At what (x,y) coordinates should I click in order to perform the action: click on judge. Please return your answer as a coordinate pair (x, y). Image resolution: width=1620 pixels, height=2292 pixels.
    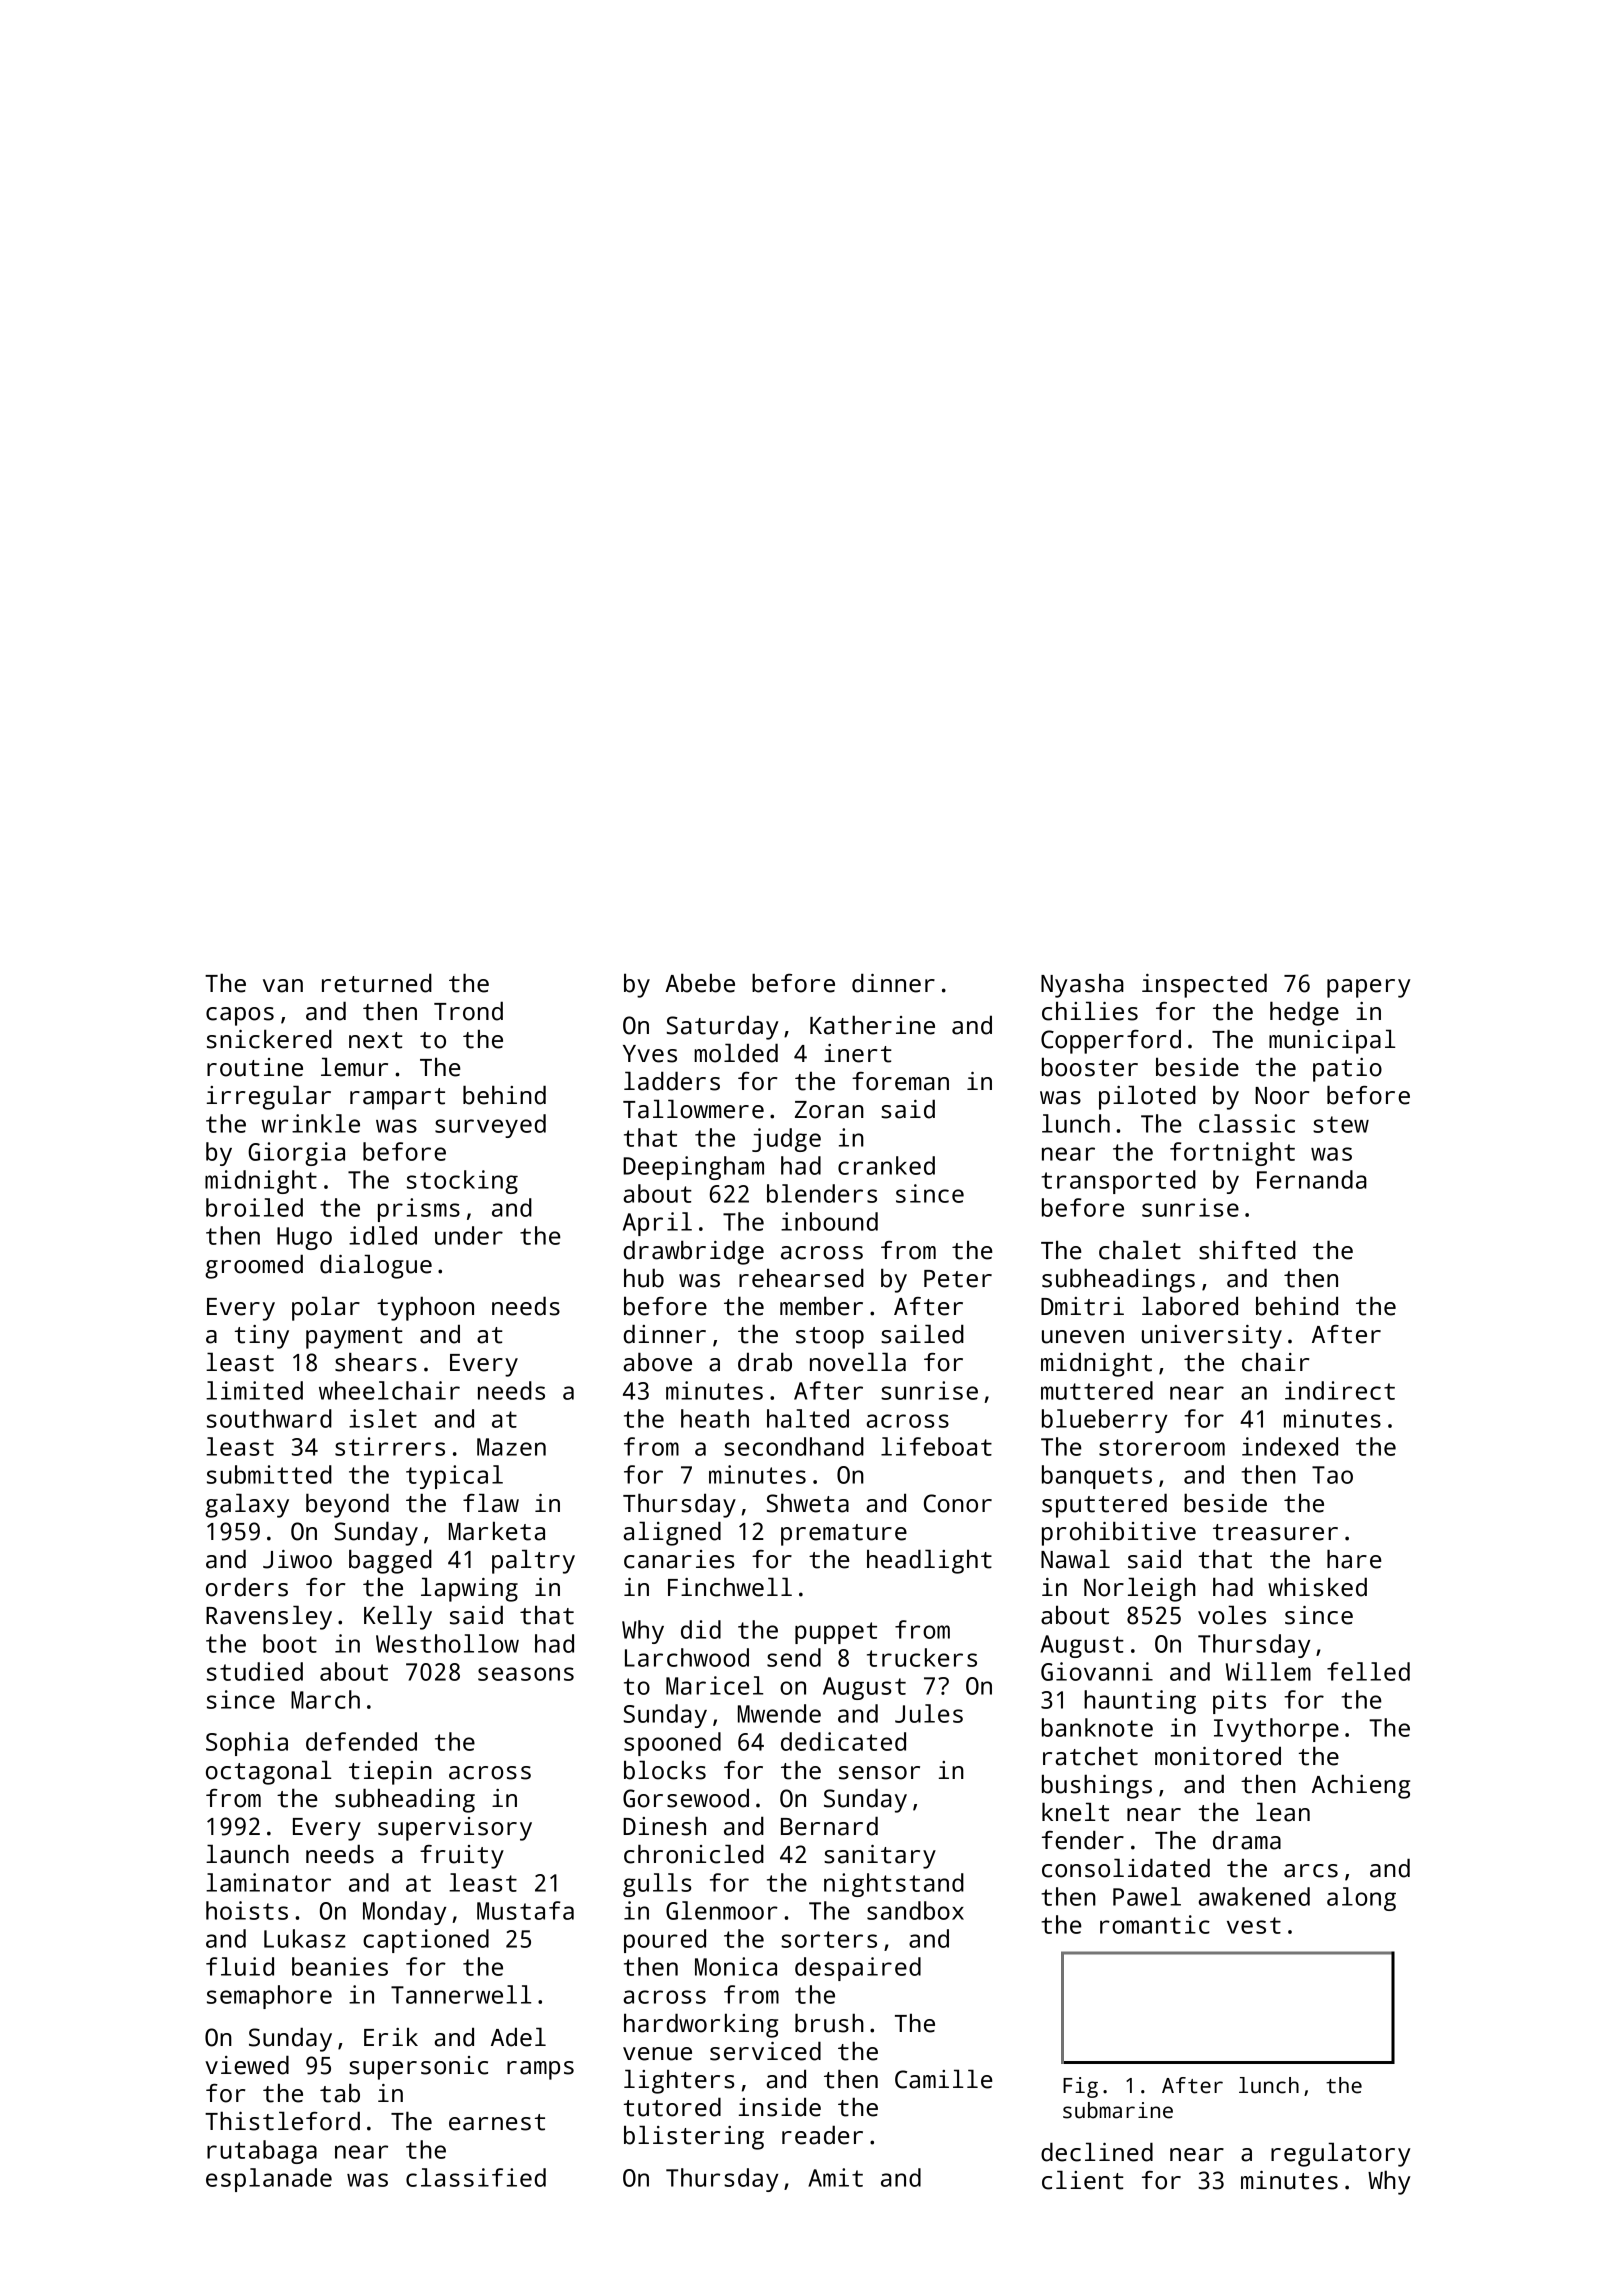
    Looking at the image, I should click on (786, 1140).
